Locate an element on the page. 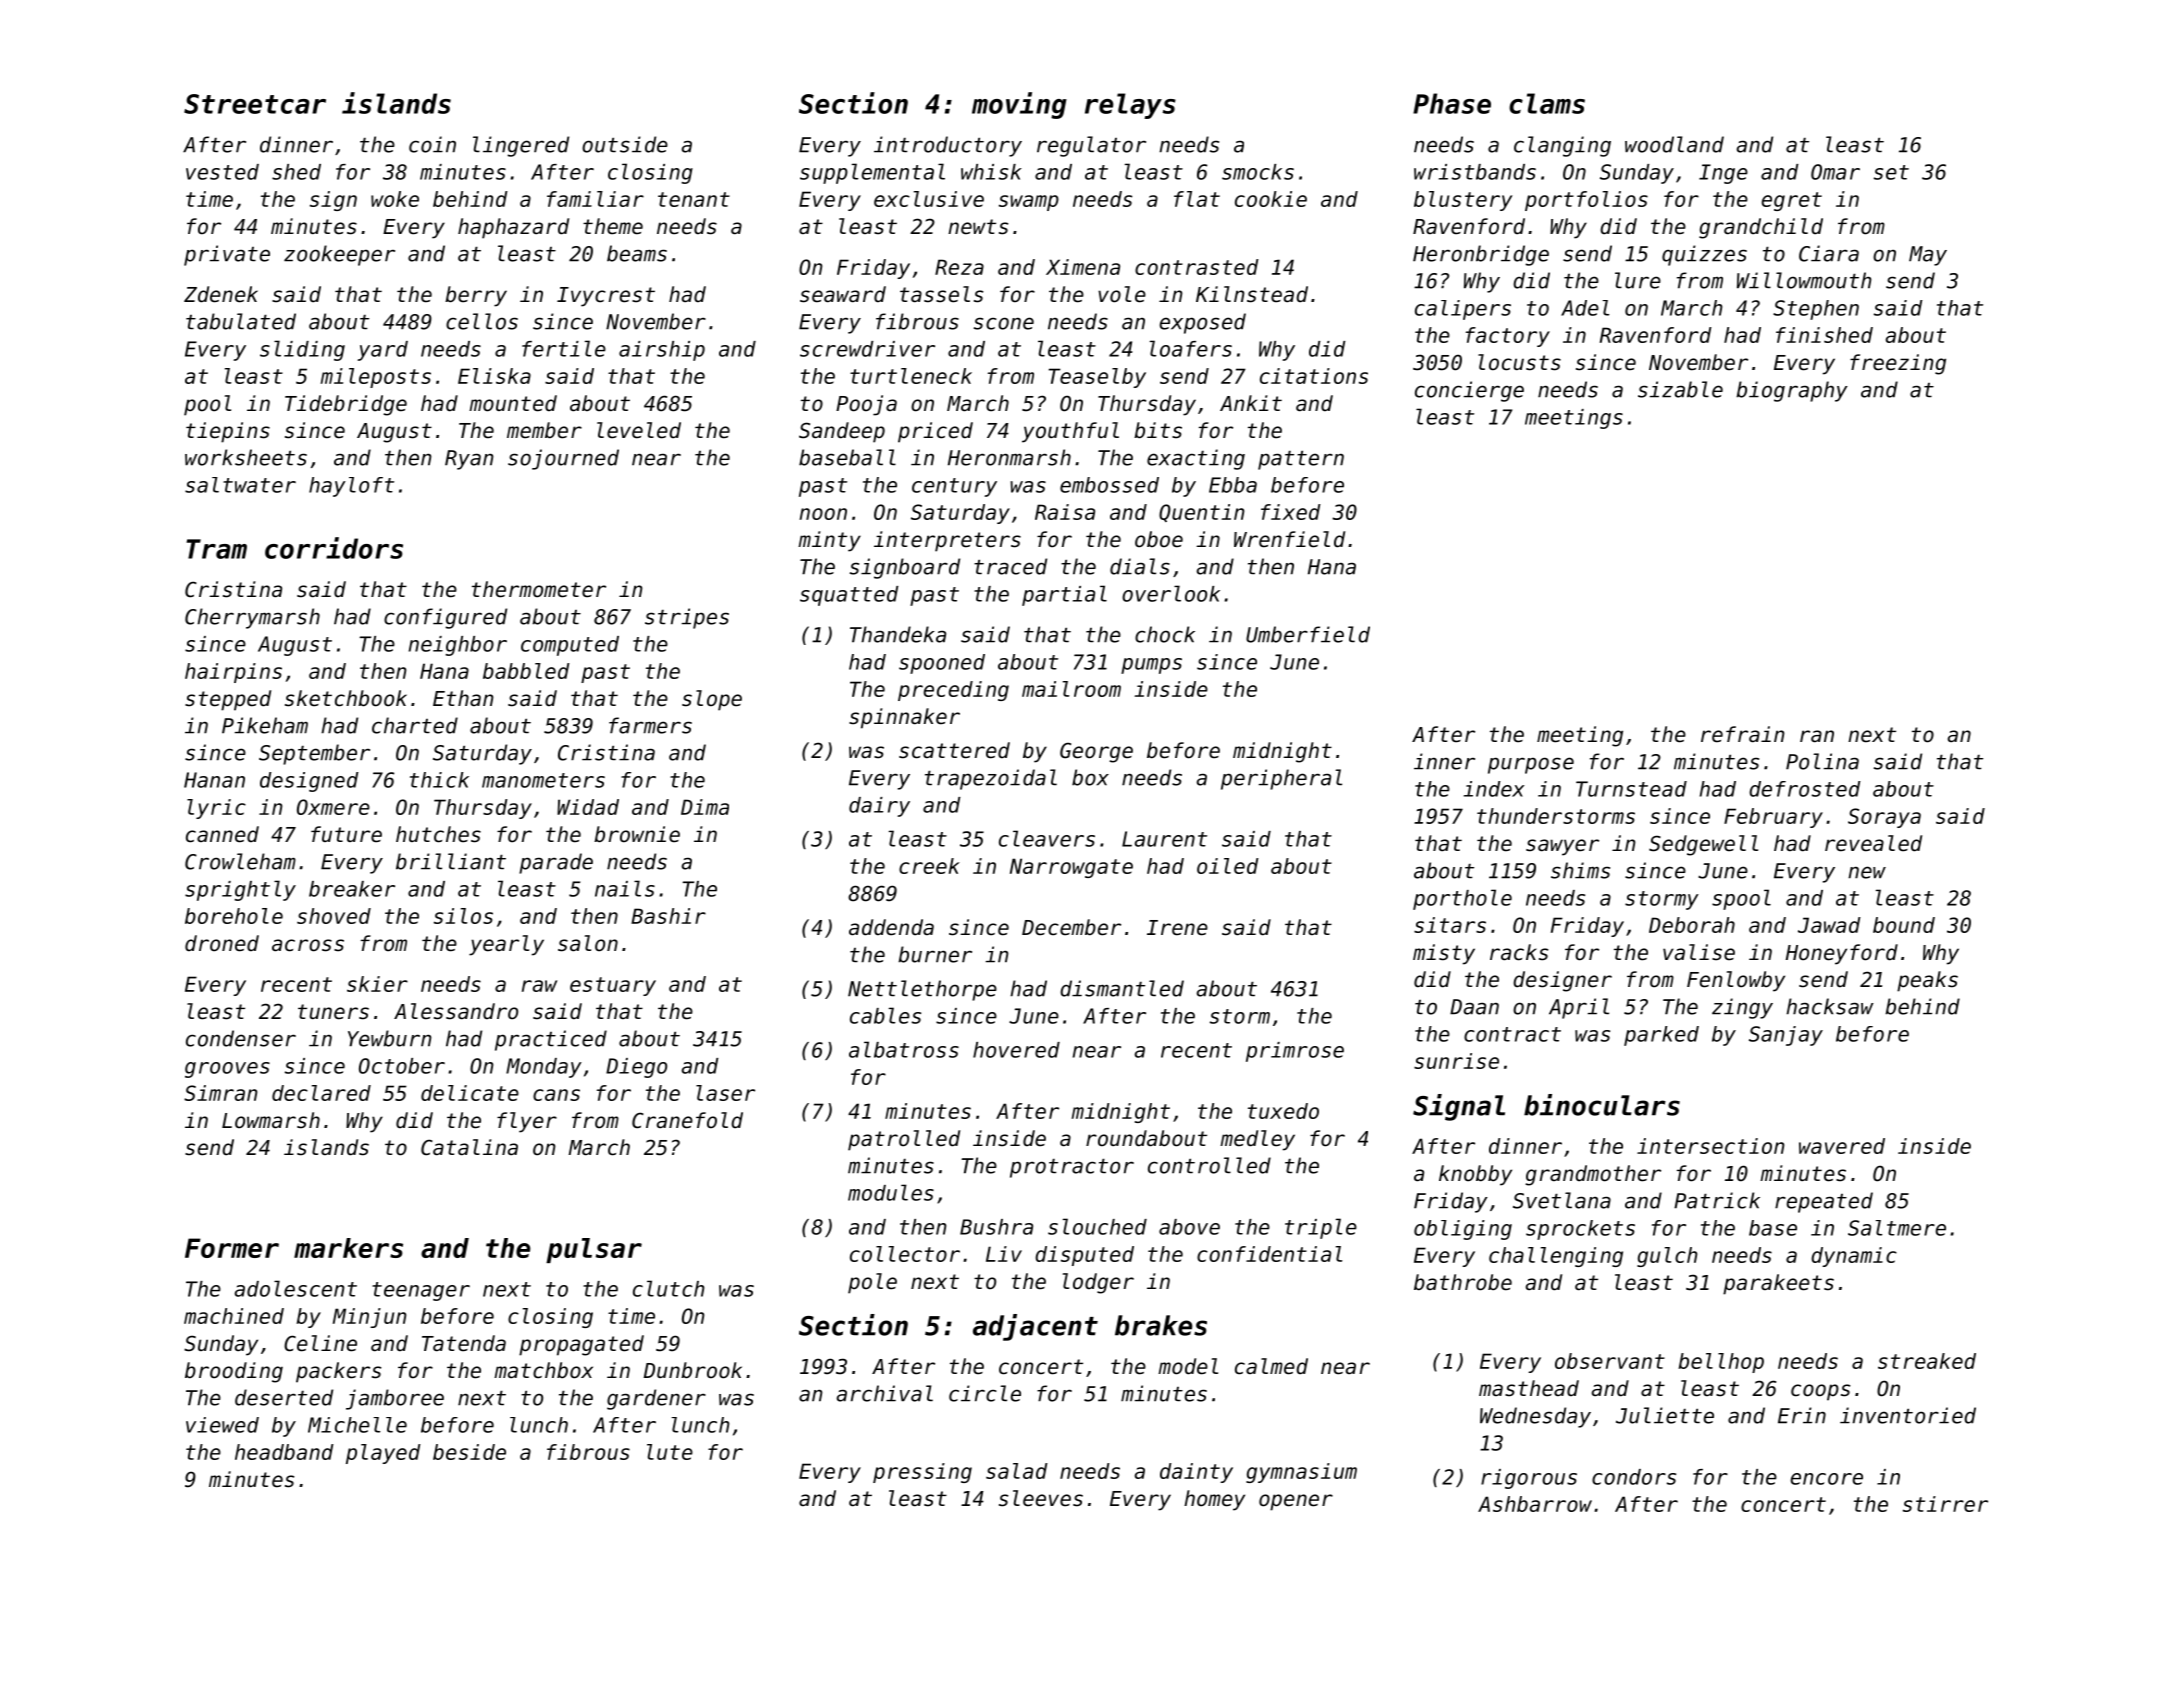  binoculars is located at coordinates (1602, 1105).
